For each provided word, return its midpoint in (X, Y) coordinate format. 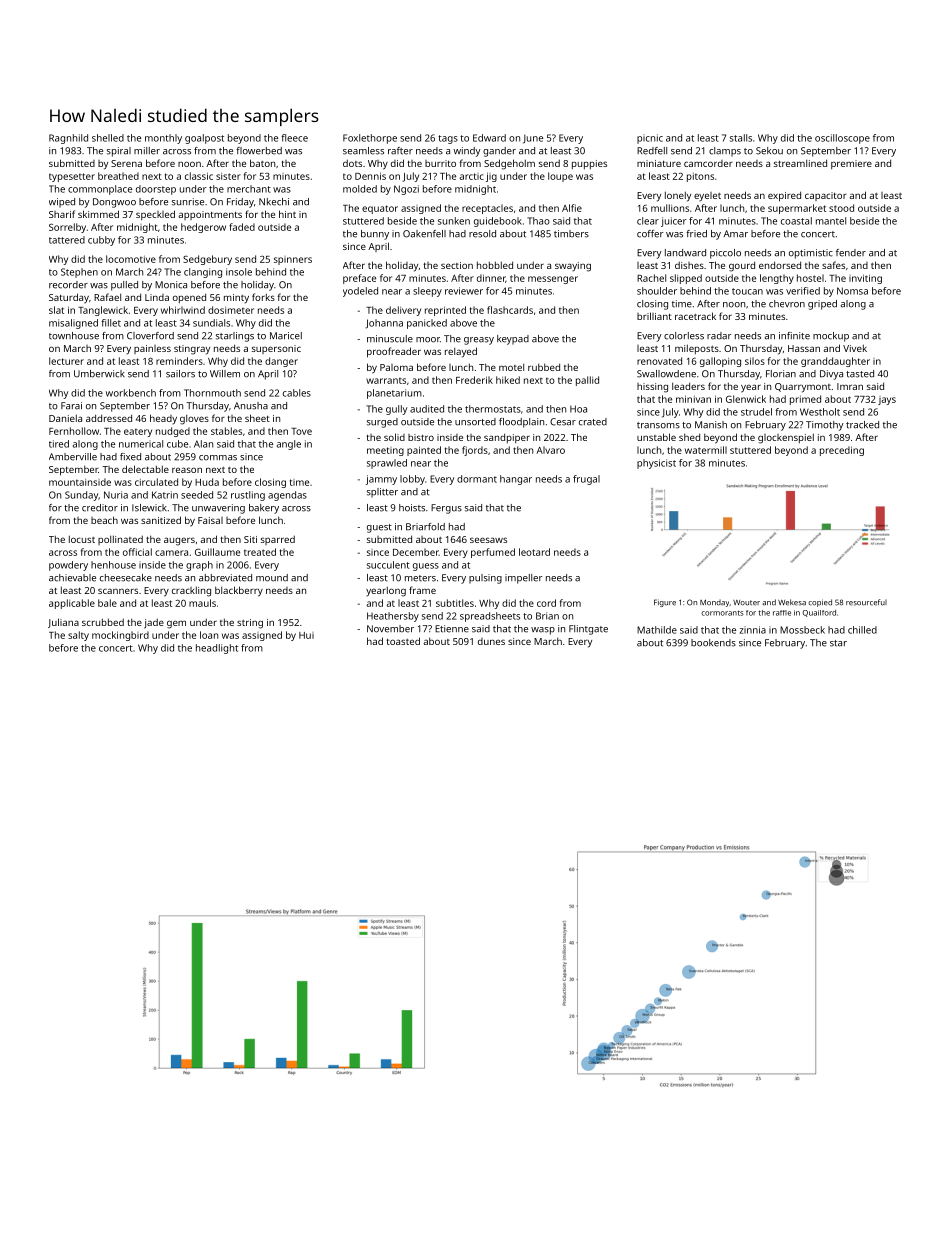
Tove (301, 431)
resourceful (866, 602)
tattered (67, 240)
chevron (787, 304)
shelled (108, 138)
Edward (489, 138)
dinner (491, 278)
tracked (862, 425)
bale (107, 603)
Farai (71, 406)
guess (426, 567)
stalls (741, 138)
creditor (100, 508)
